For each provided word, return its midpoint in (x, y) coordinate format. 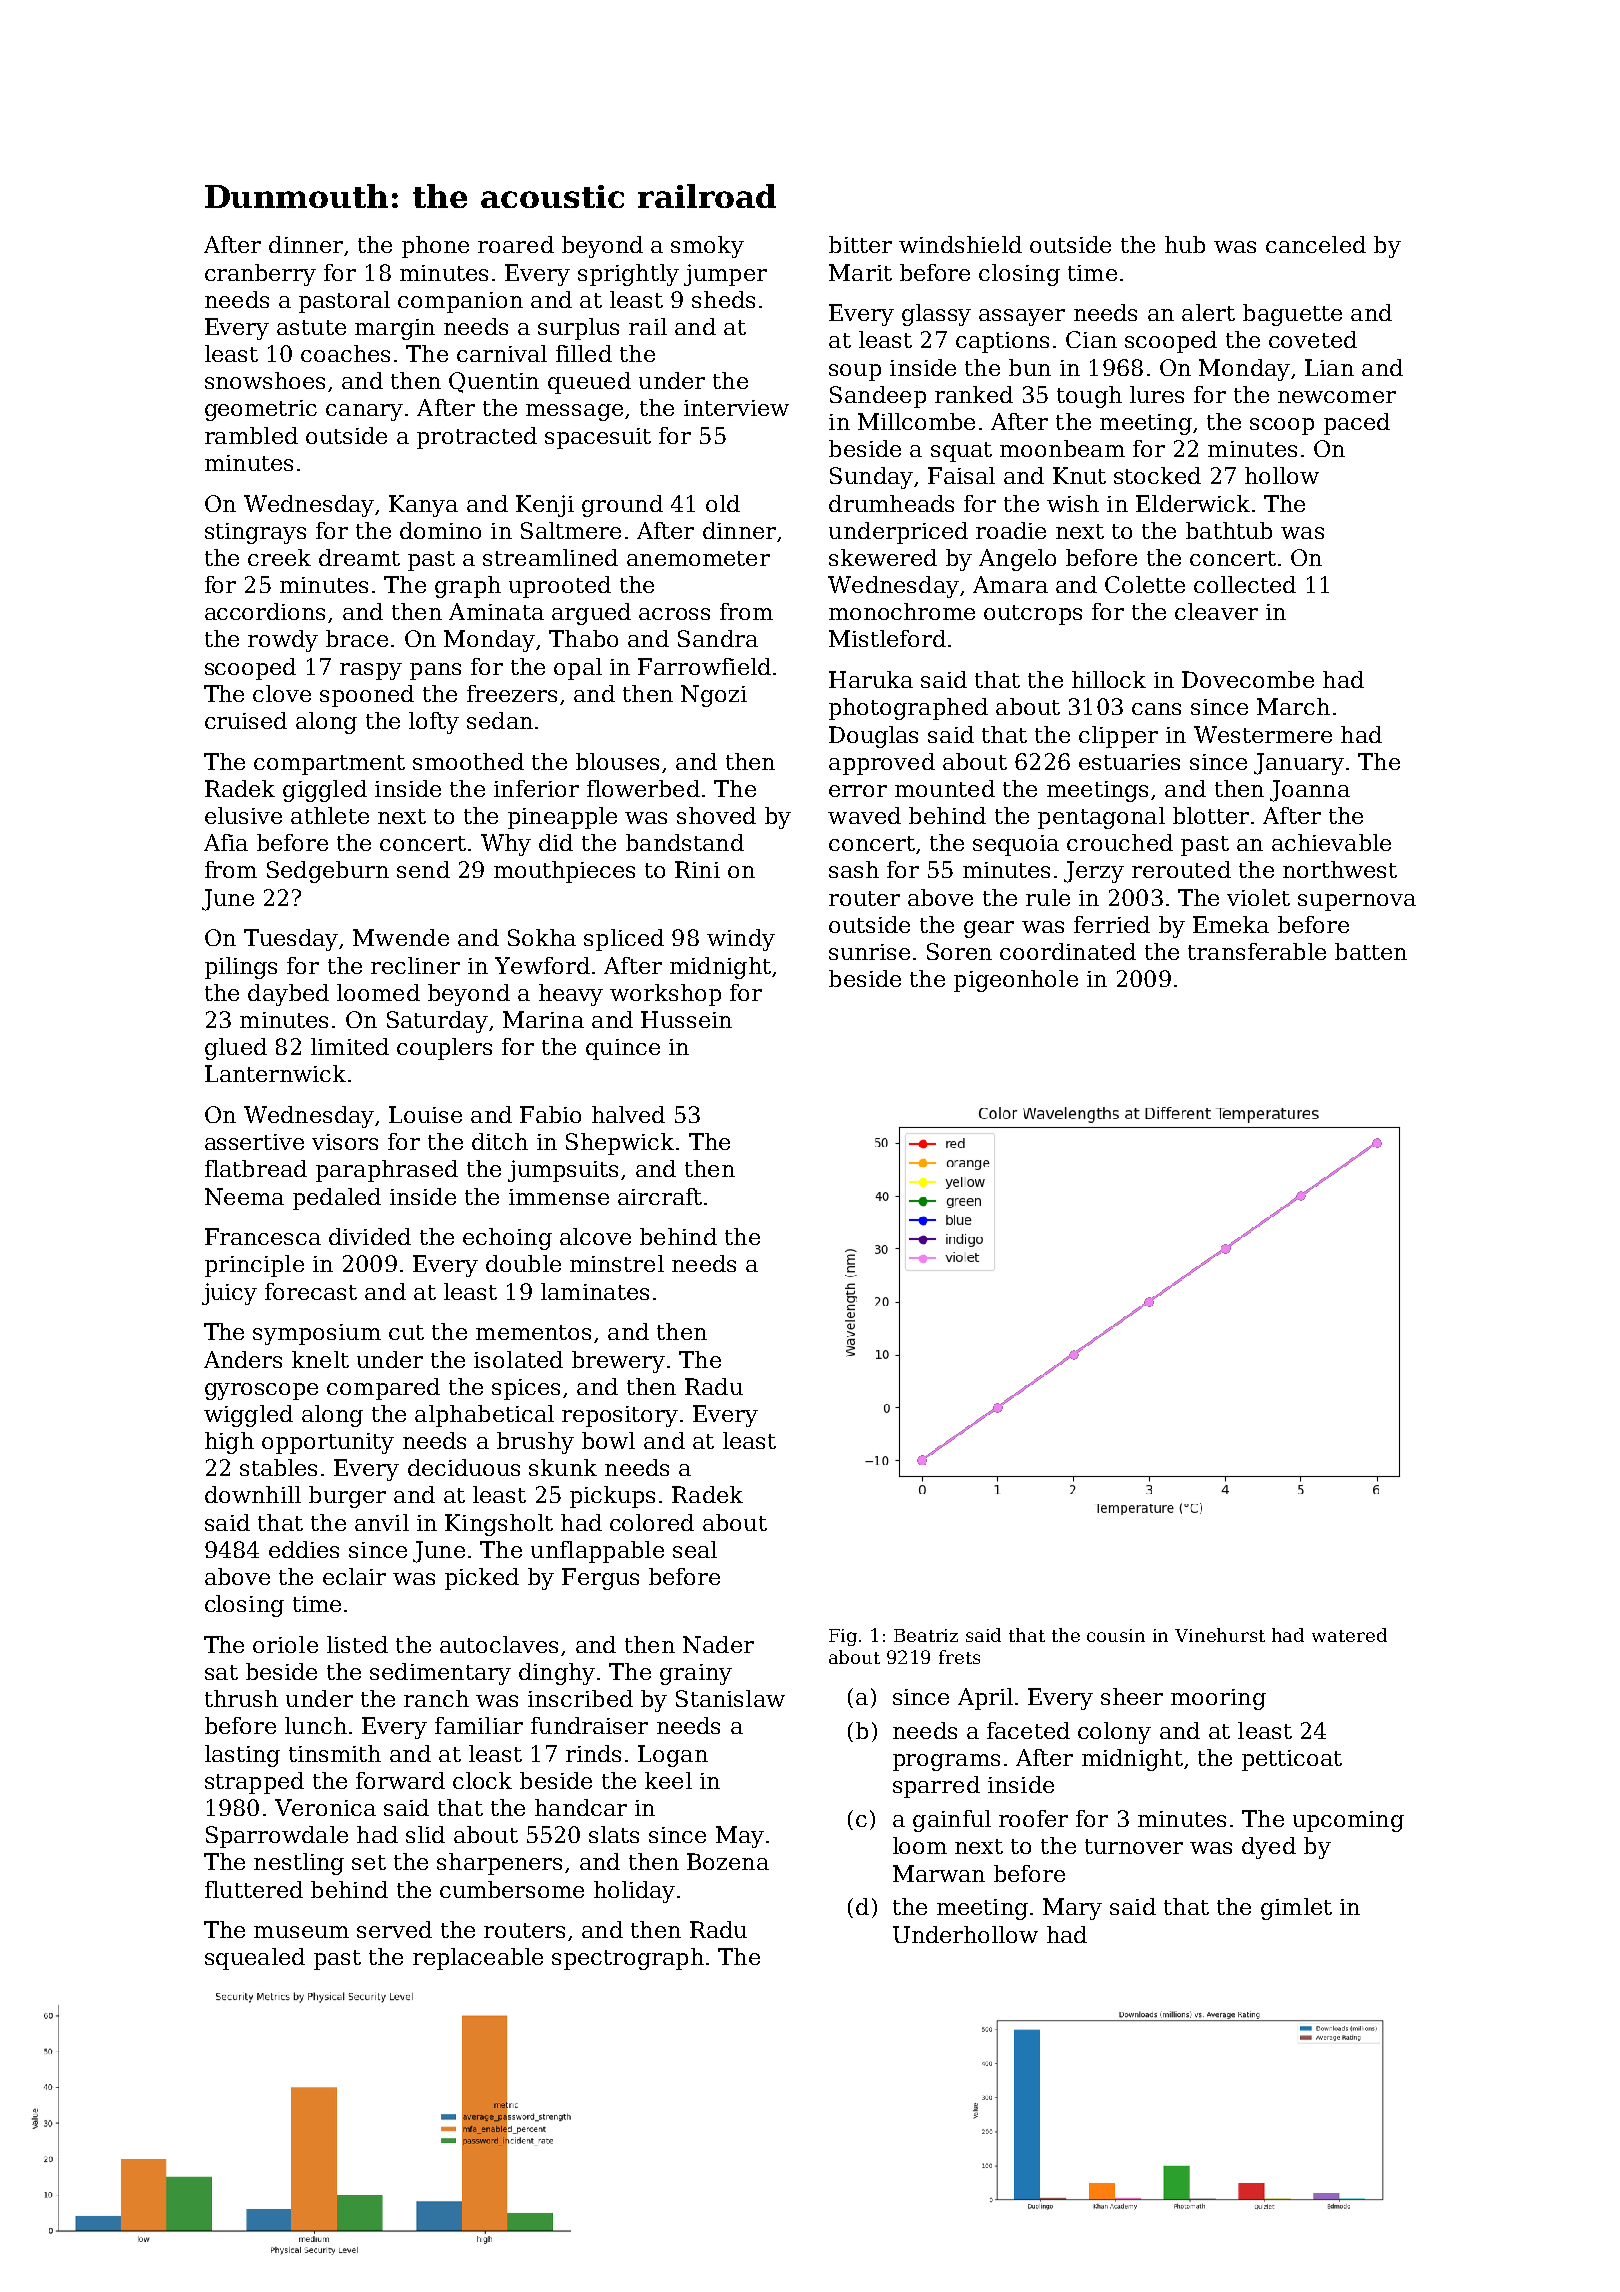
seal (695, 1549)
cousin (1116, 1635)
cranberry (260, 275)
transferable (1257, 951)
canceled (1316, 244)
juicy (229, 1294)
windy (741, 940)
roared (516, 244)
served (394, 1929)
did (556, 842)
